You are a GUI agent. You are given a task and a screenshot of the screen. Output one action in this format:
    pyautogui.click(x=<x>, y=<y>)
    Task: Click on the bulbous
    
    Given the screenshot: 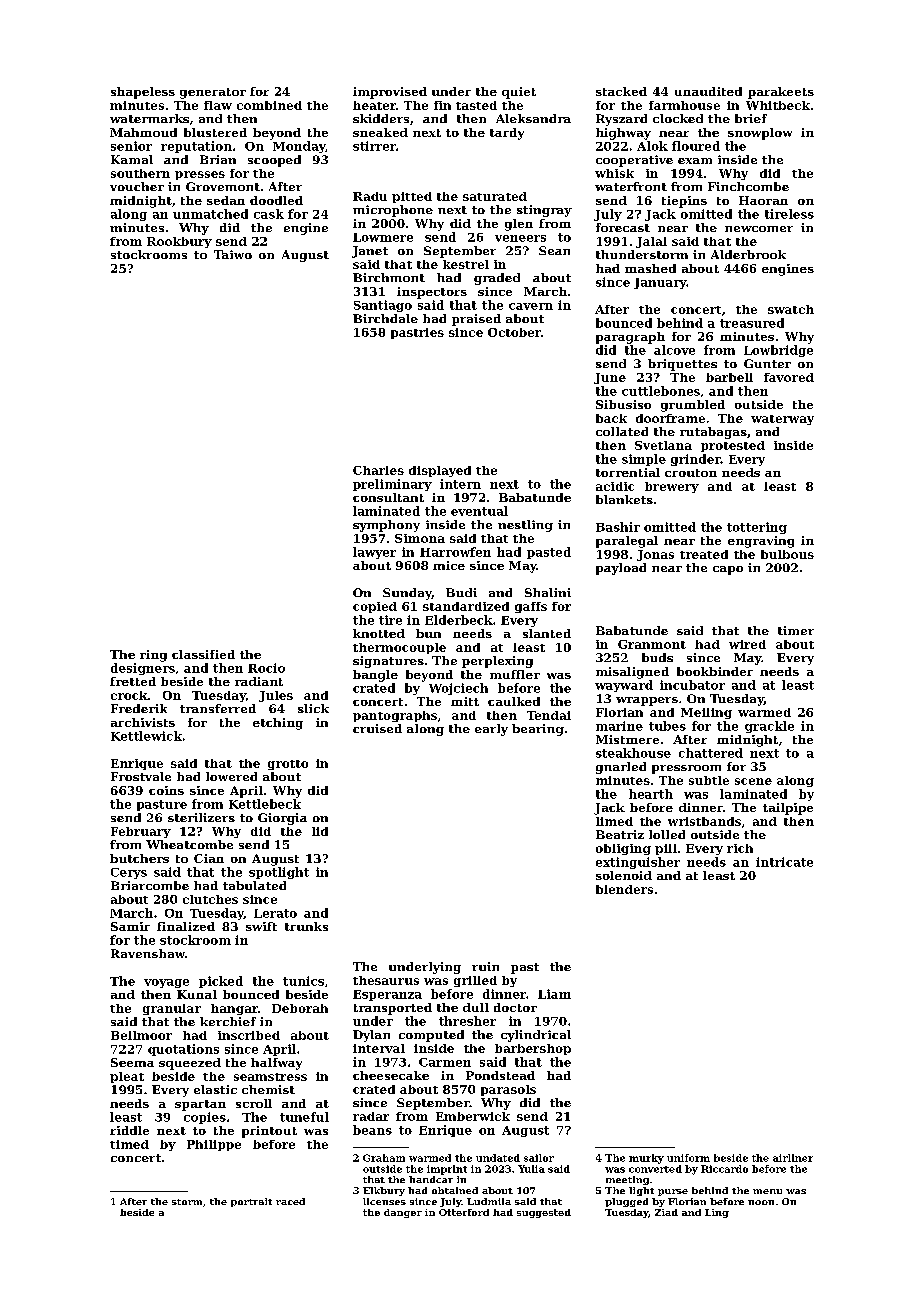 What is the action you would take?
    pyautogui.click(x=787, y=554)
